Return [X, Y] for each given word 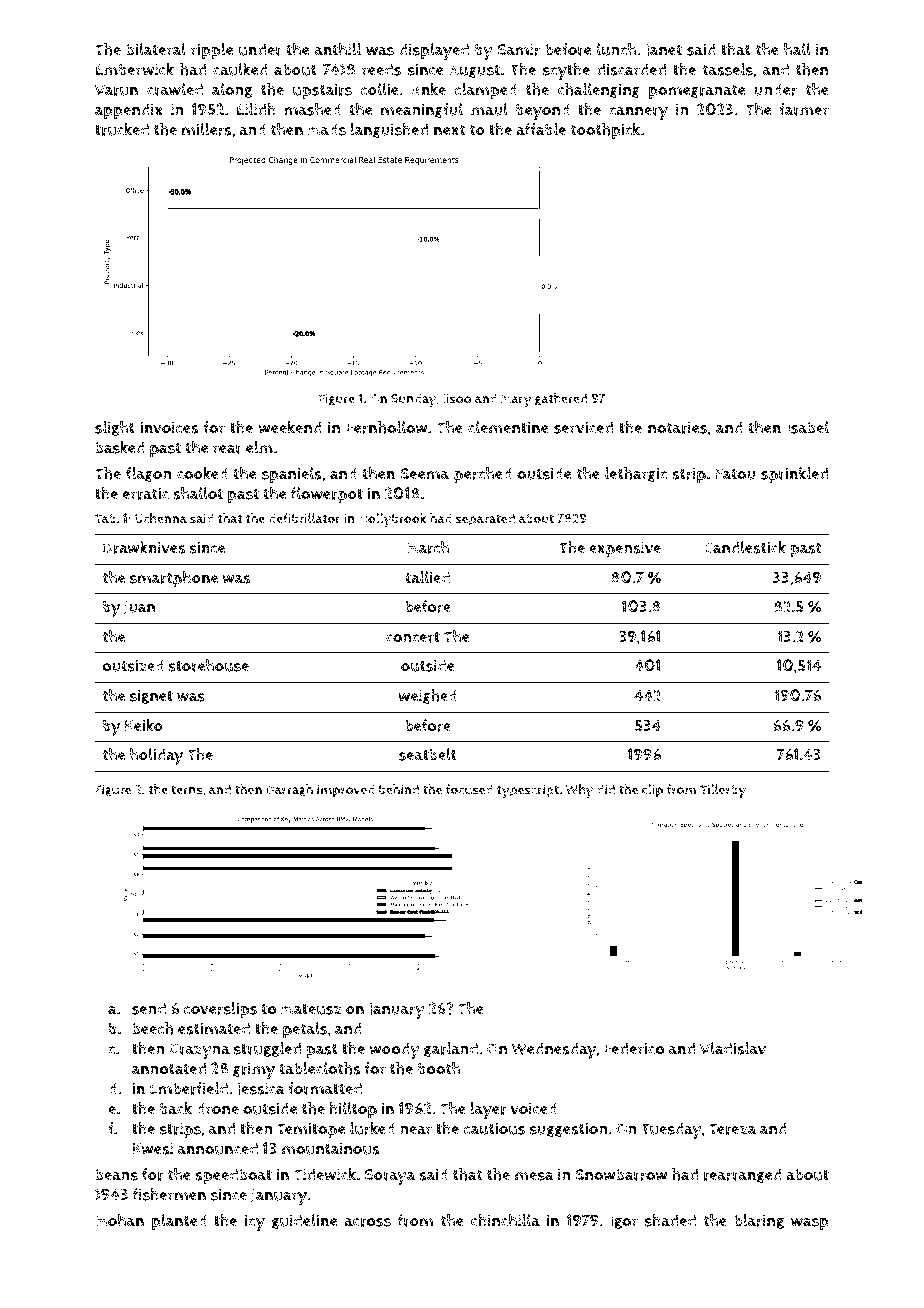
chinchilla [505, 1220]
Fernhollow [387, 427]
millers [207, 129]
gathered [561, 399]
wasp [810, 1224]
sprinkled [794, 475]
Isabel [808, 427]
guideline [304, 1221]
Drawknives [144, 547]
